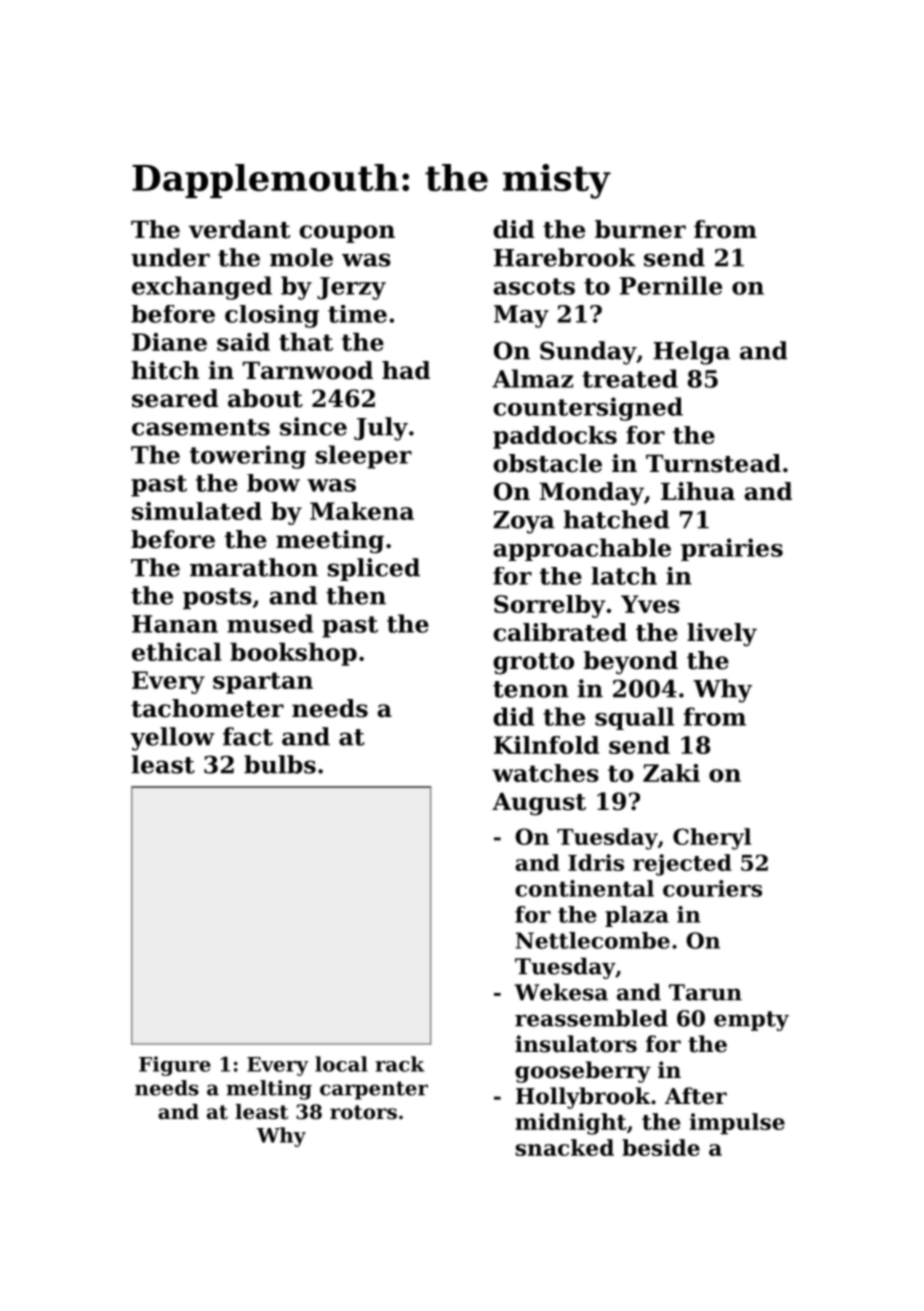 This document has width=924, height=1311. I want to click on lively, so click(722, 634).
